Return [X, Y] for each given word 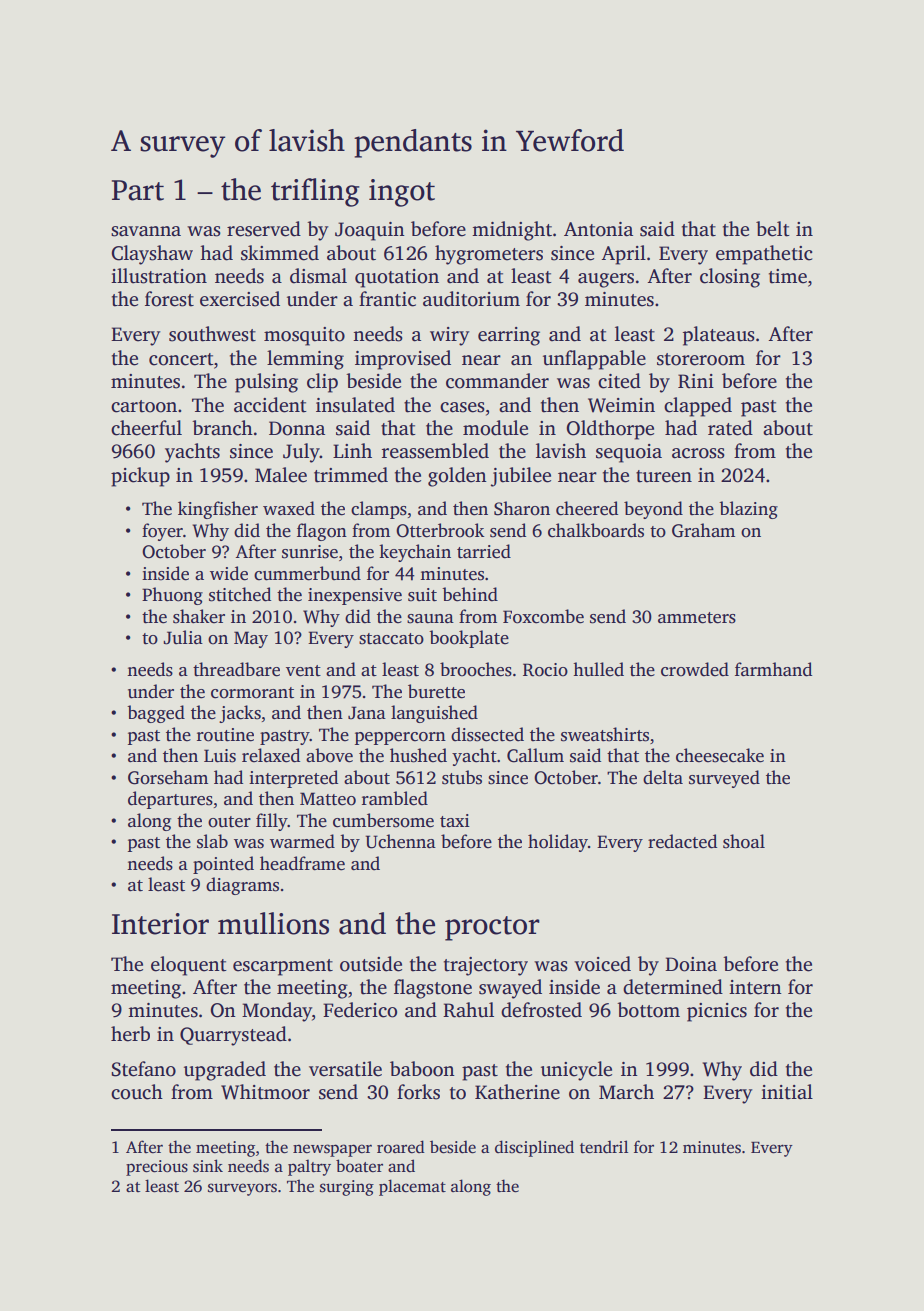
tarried [484, 551]
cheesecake [720, 755]
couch [137, 1092]
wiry [449, 336]
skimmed [280, 253]
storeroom [701, 359]
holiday [558, 843]
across [698, 453]
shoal [744, 841]
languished [434, 714]
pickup [140, 477]
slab [212, 841]
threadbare [236, 669]
